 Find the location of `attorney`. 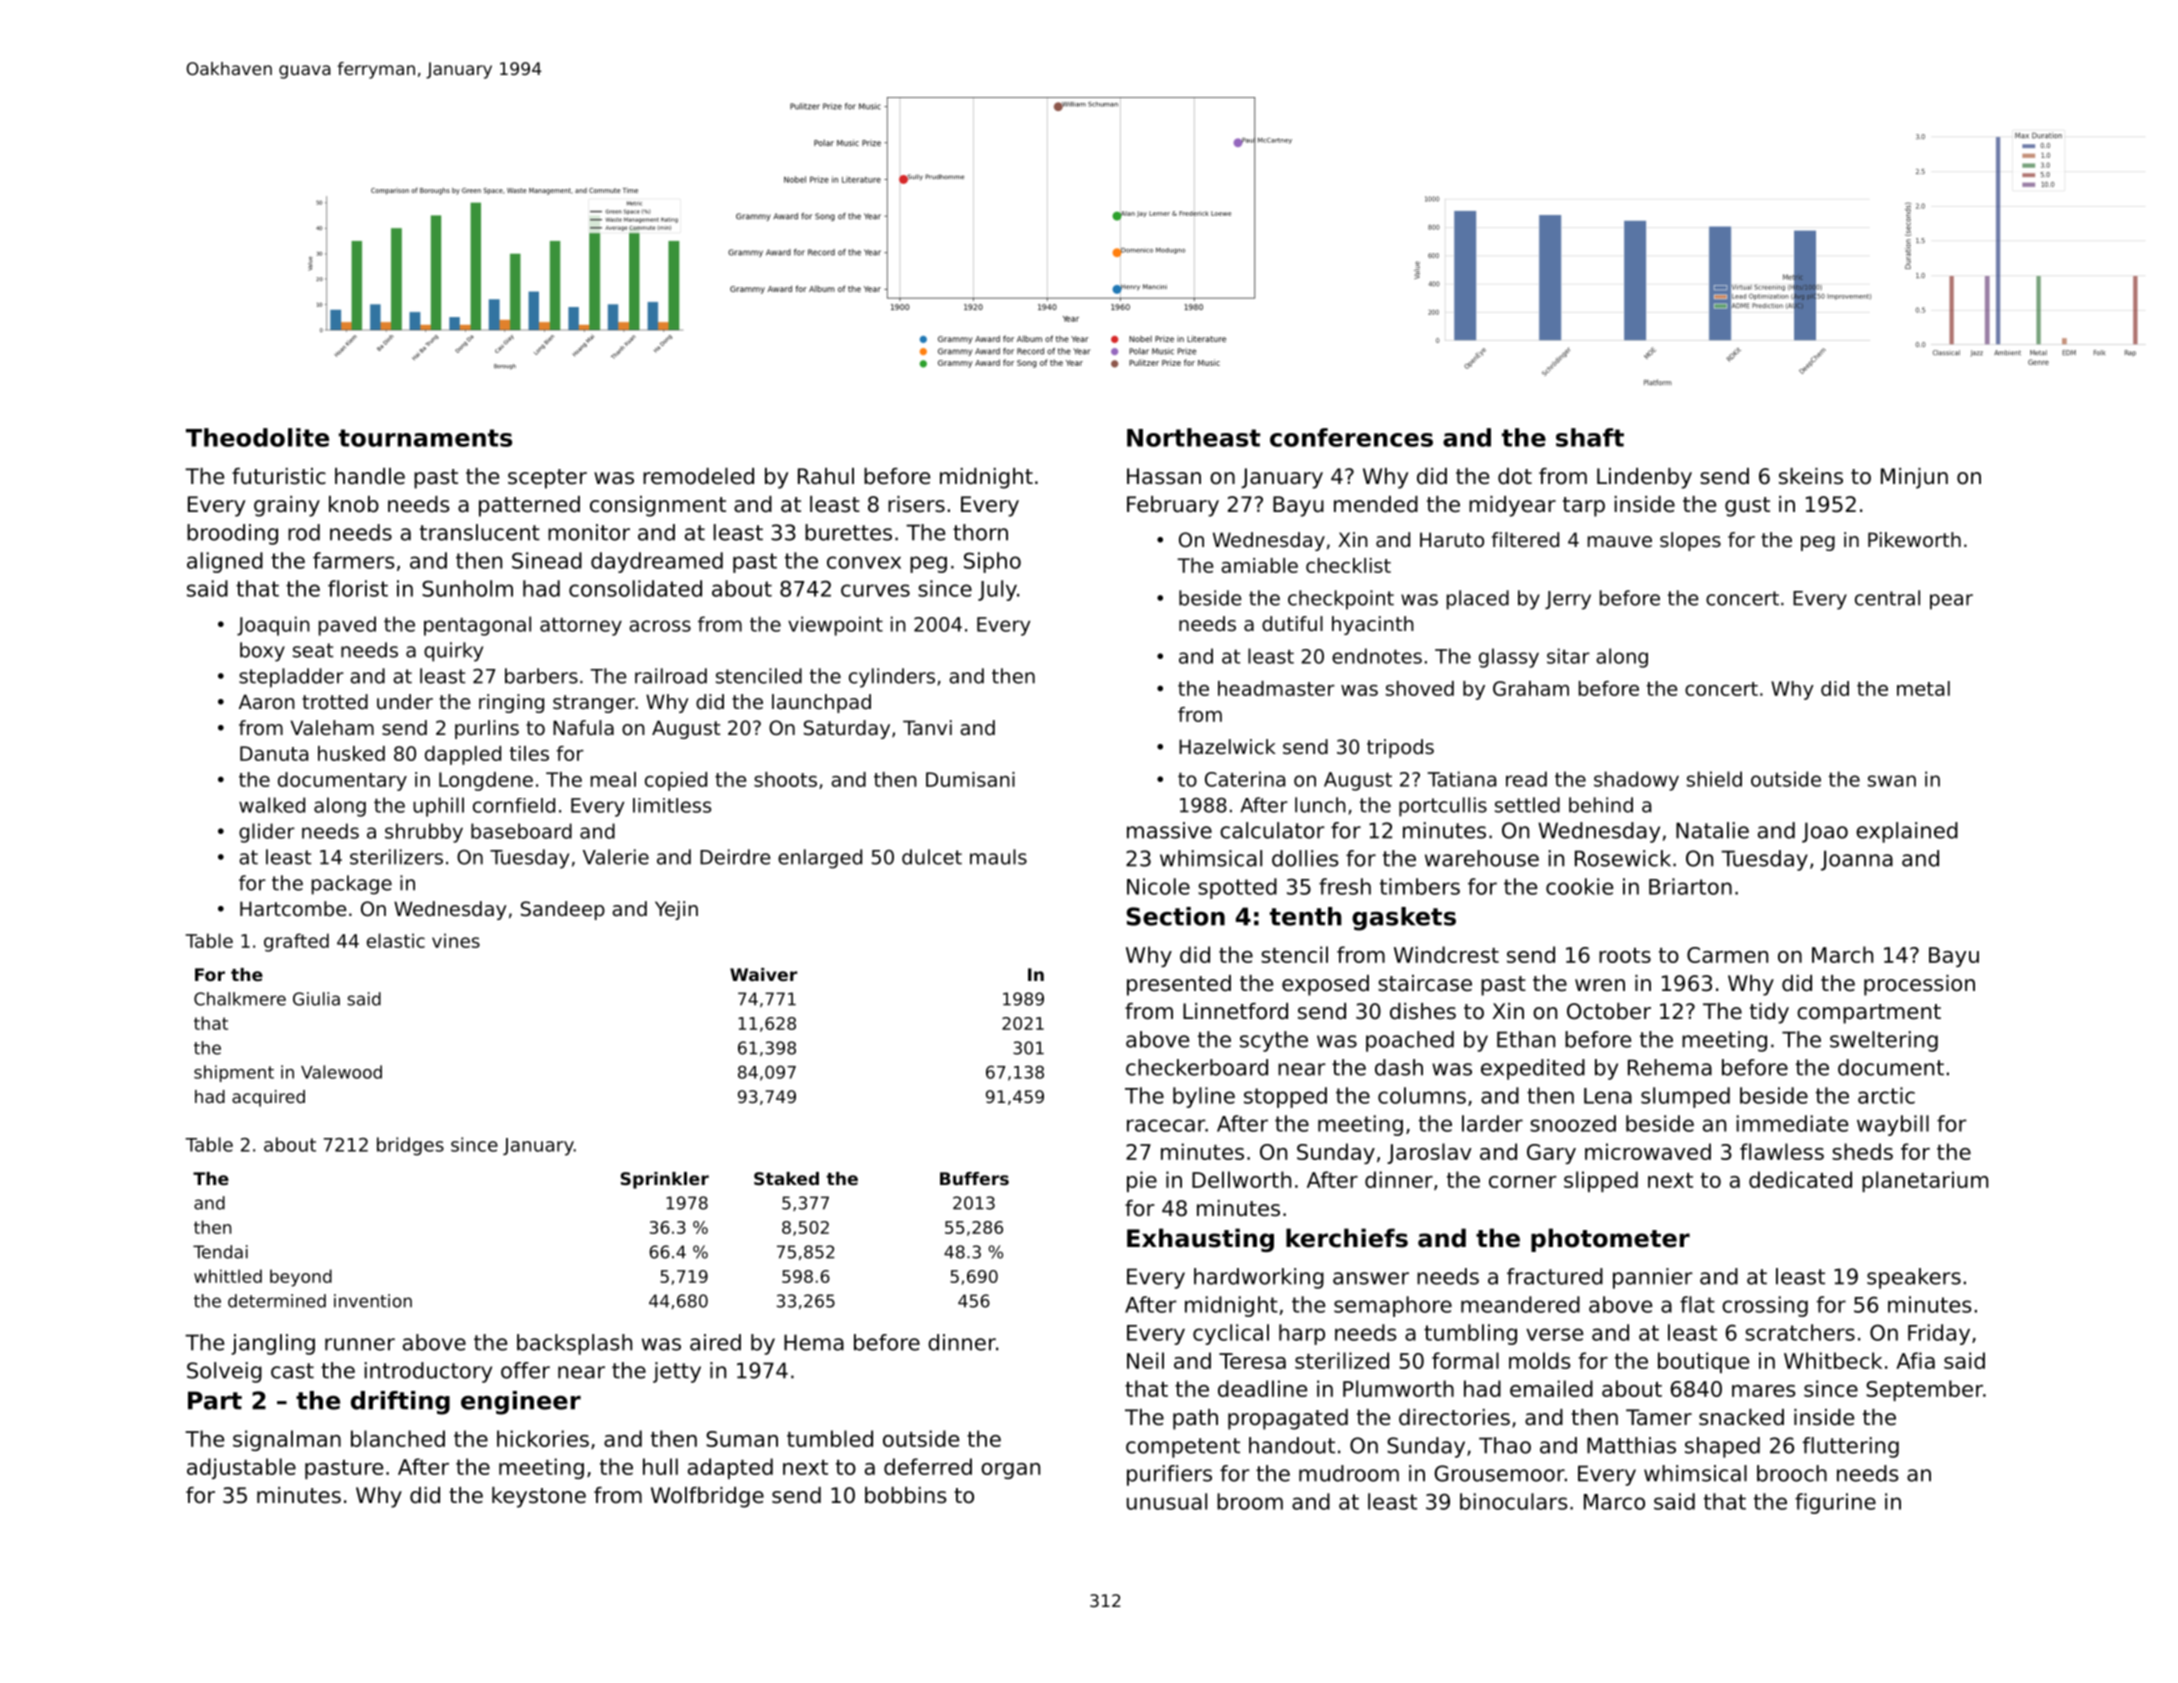

attorney is located at coordinates (581, 626).
